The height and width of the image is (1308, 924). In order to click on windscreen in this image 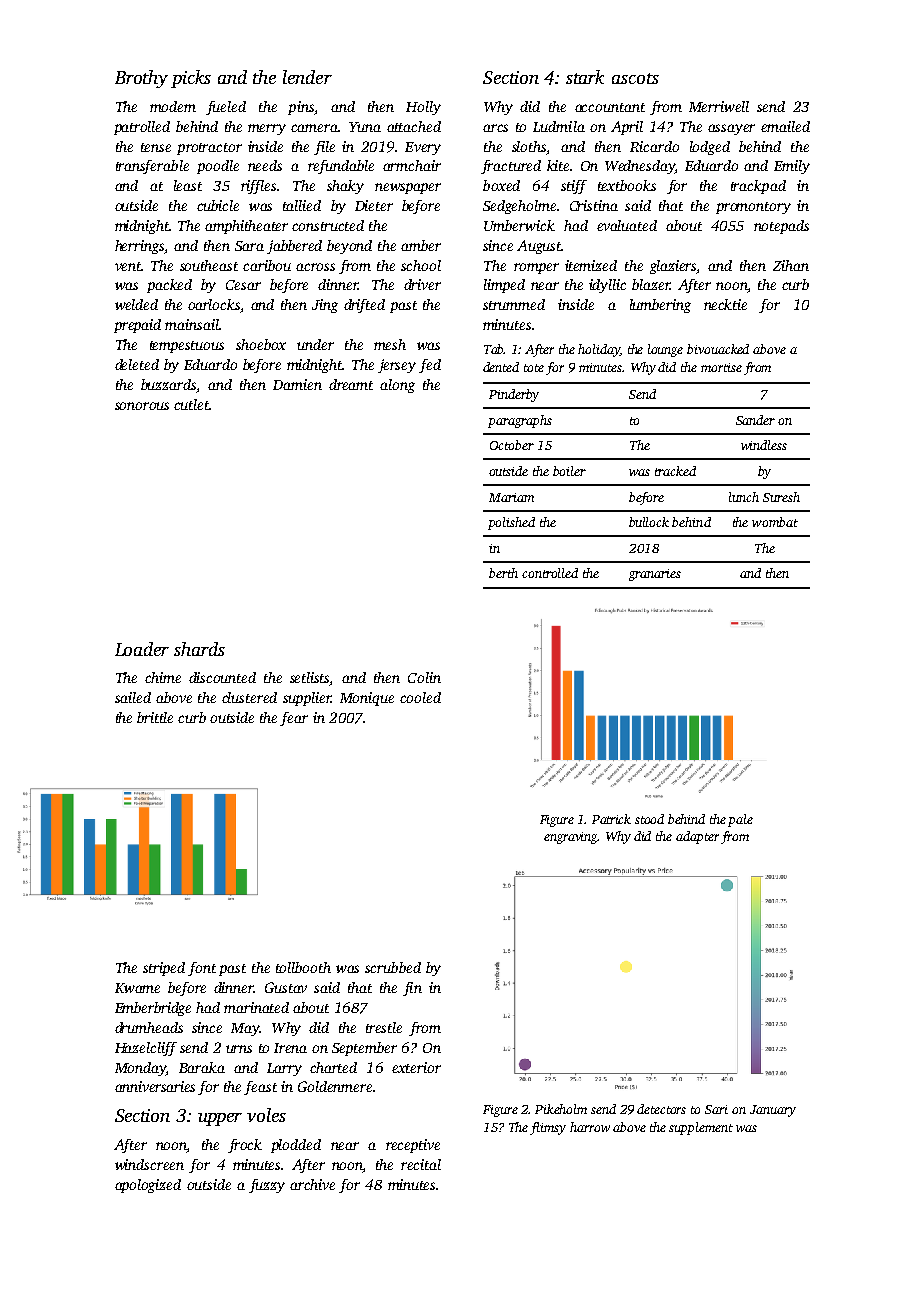, I will do `click(149, 1164)`.
